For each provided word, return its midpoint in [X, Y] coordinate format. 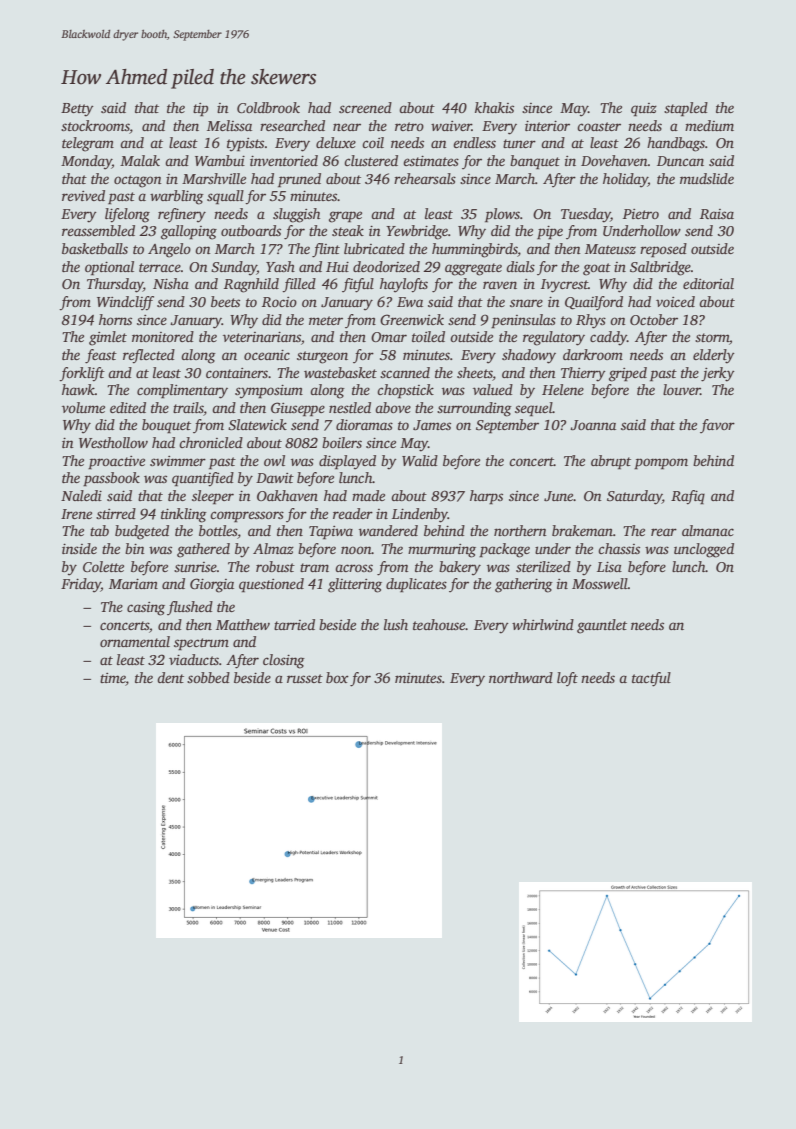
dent [170, 677]
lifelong [127, 215]
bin [135, 548]
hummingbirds [475, 250]
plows [502, 215]
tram [314, 567]
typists [245, 145]
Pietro [641, 214]
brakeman [582, 530]
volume [83, 407]
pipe [550, 232]
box [337, 677]
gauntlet [602, 626]
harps [486, 497]
